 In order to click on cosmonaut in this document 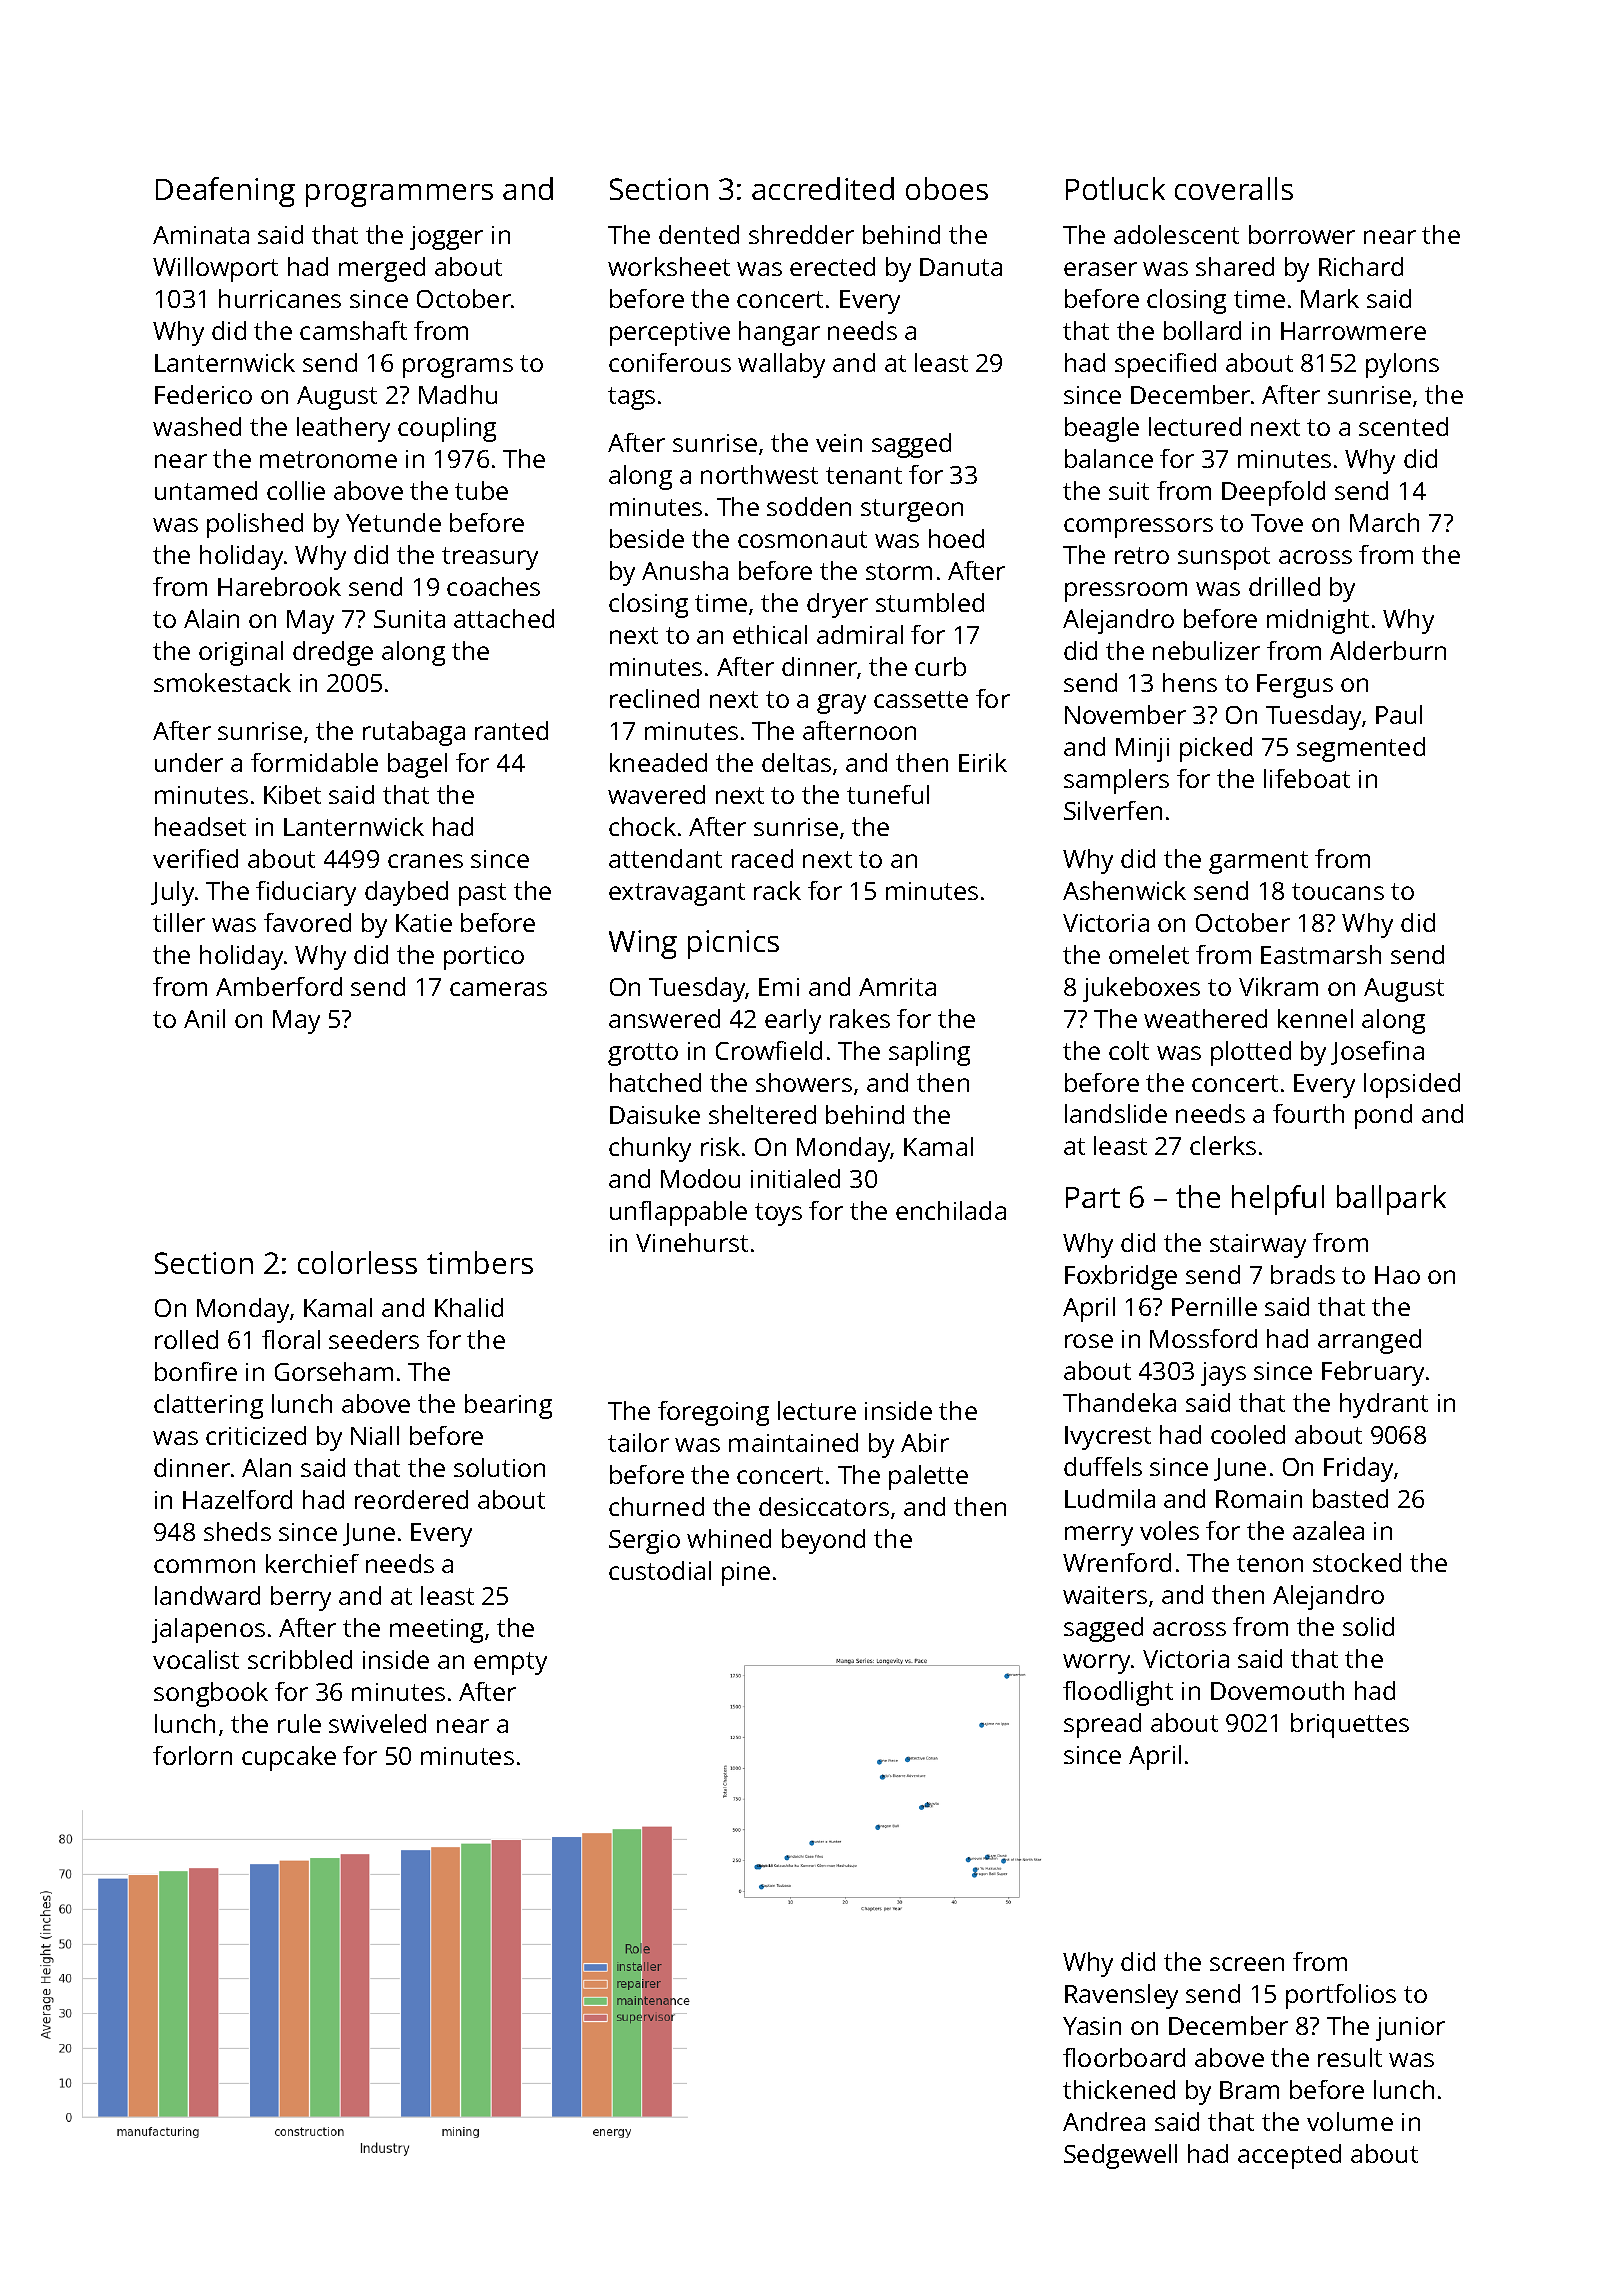, I will do `click(802, 539)`.
